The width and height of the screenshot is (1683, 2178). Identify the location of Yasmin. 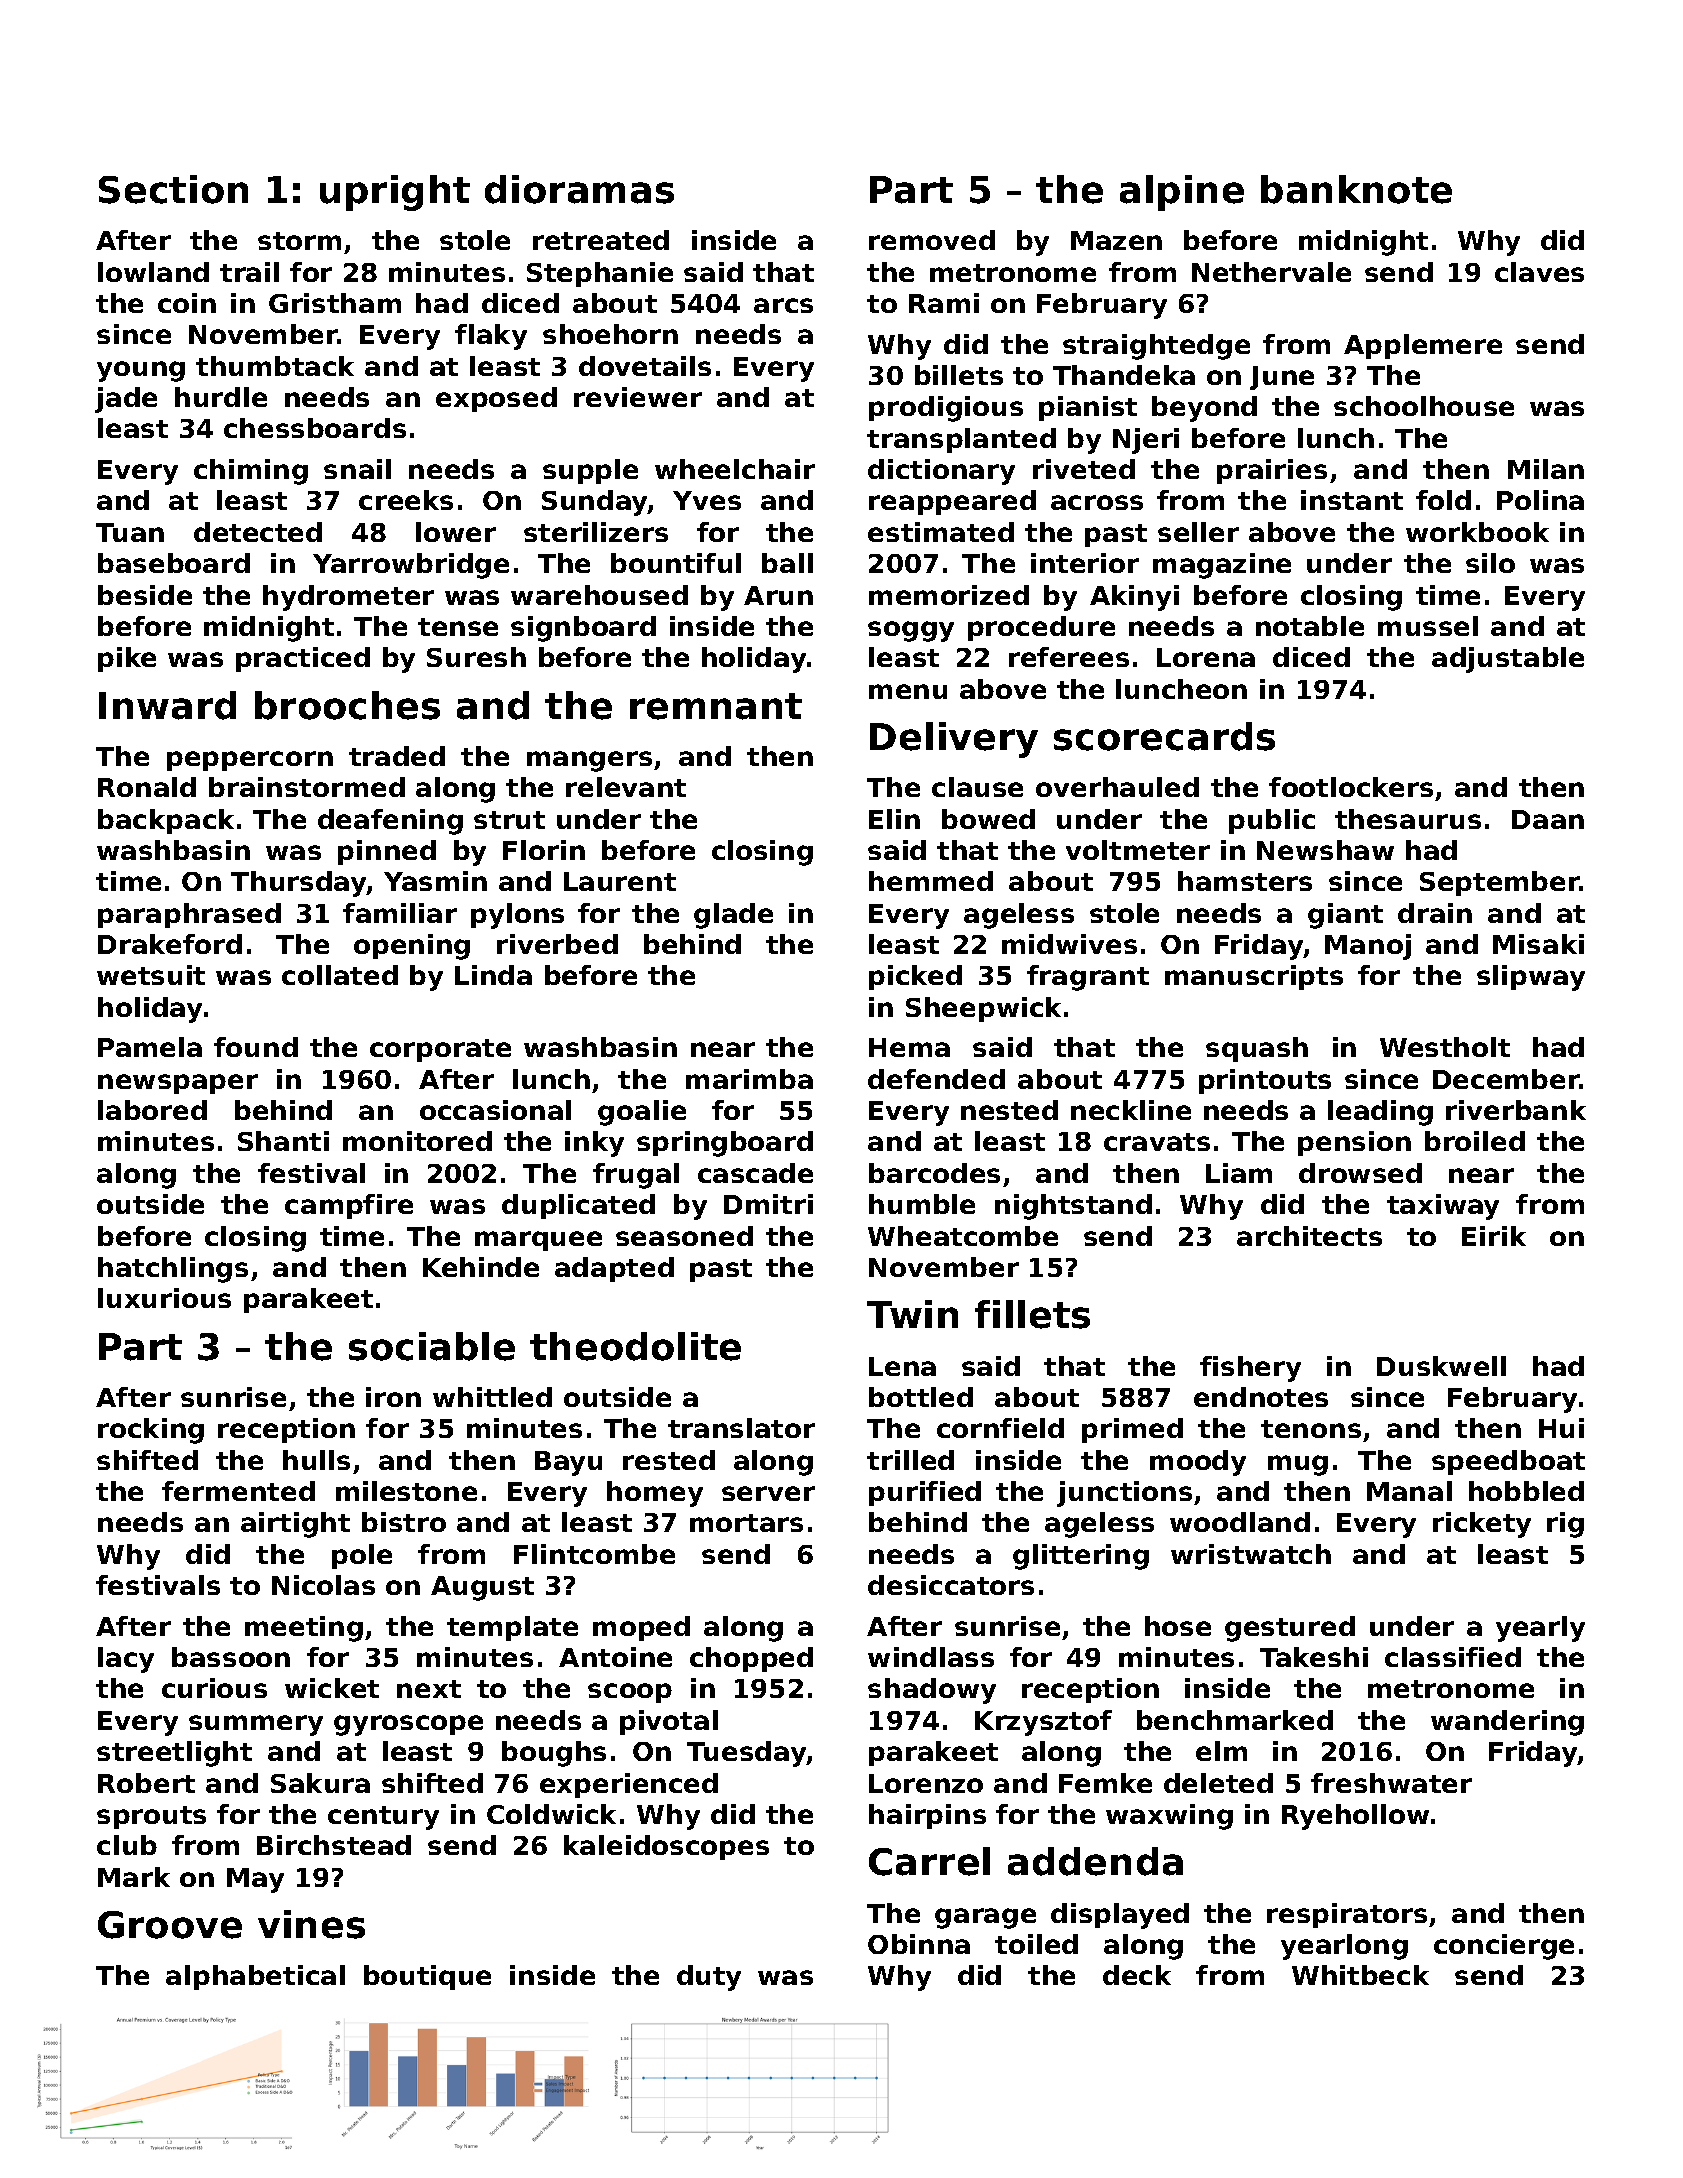
(435, 881).
